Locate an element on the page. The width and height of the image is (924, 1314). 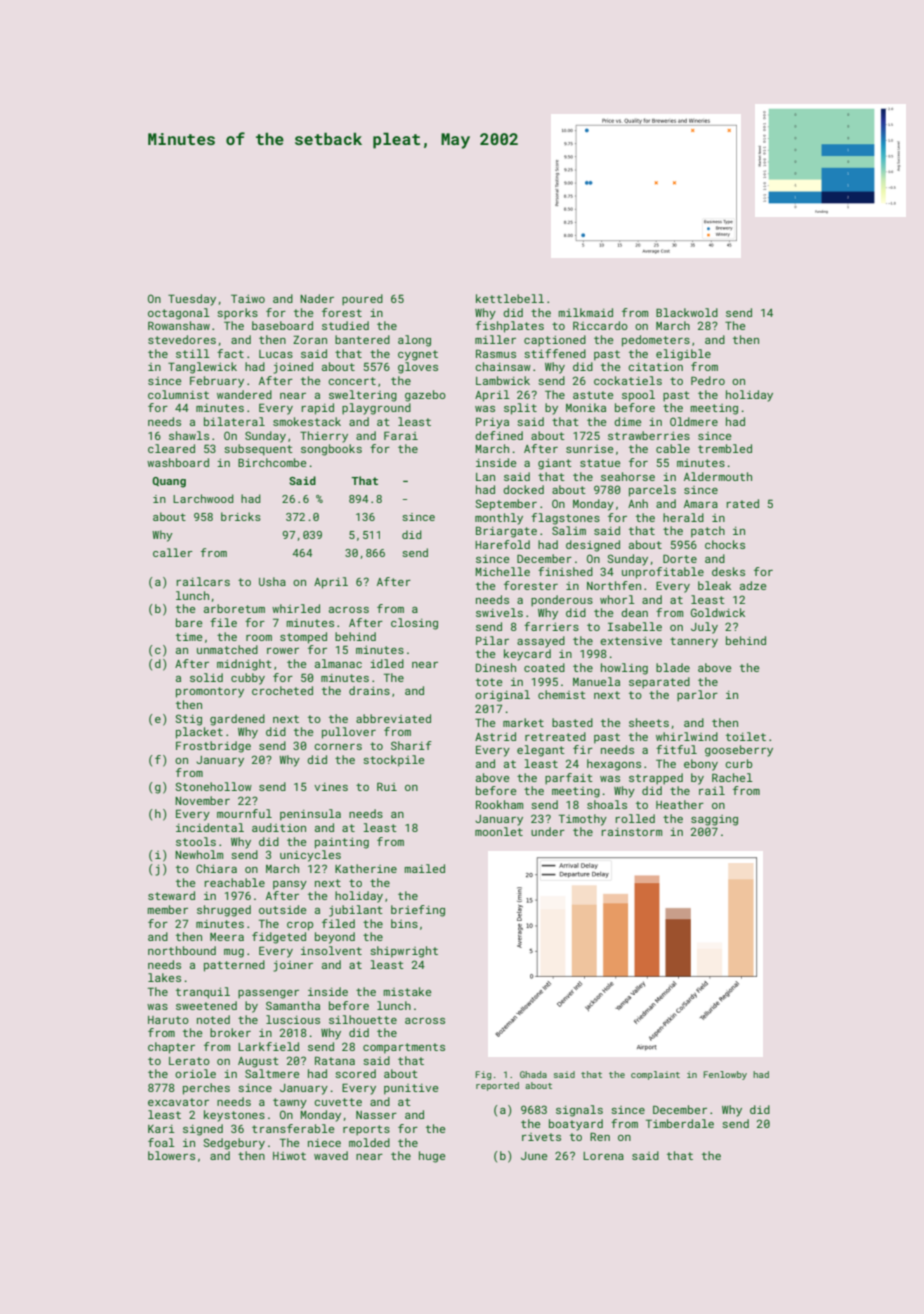
huge is located at coordinates (432, 1157).
